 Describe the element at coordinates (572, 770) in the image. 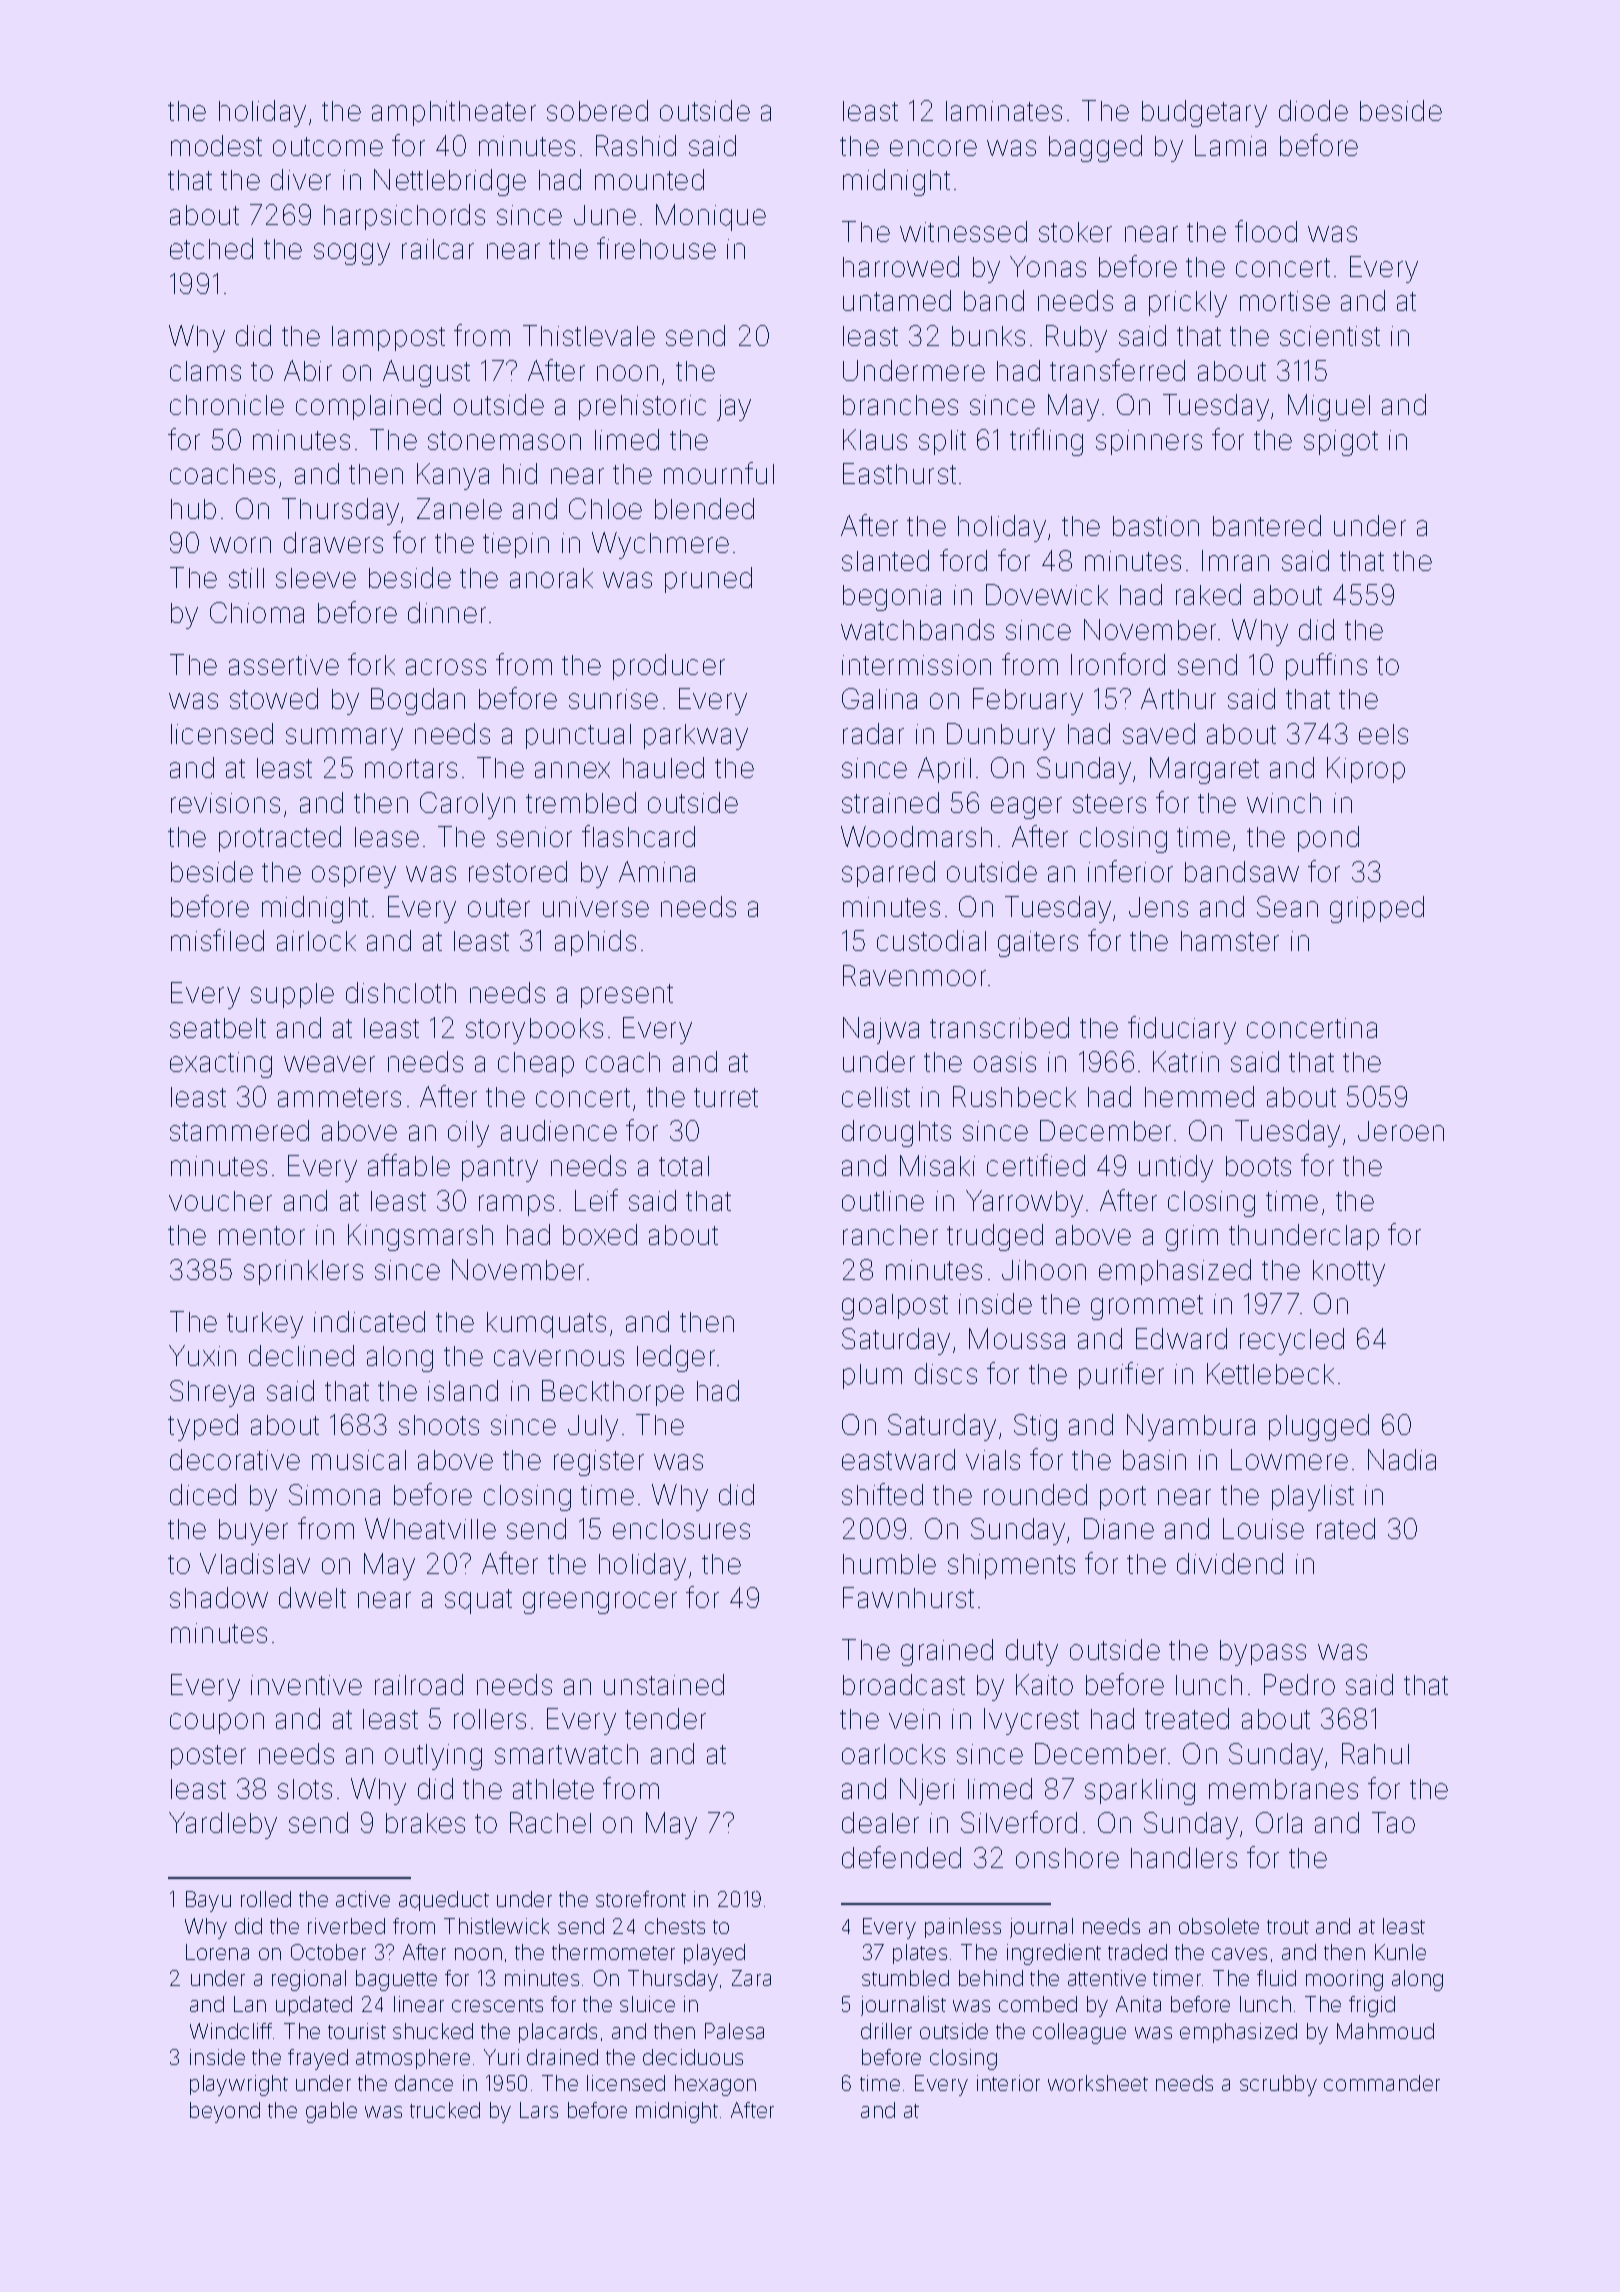

I see `annex` at that location.
